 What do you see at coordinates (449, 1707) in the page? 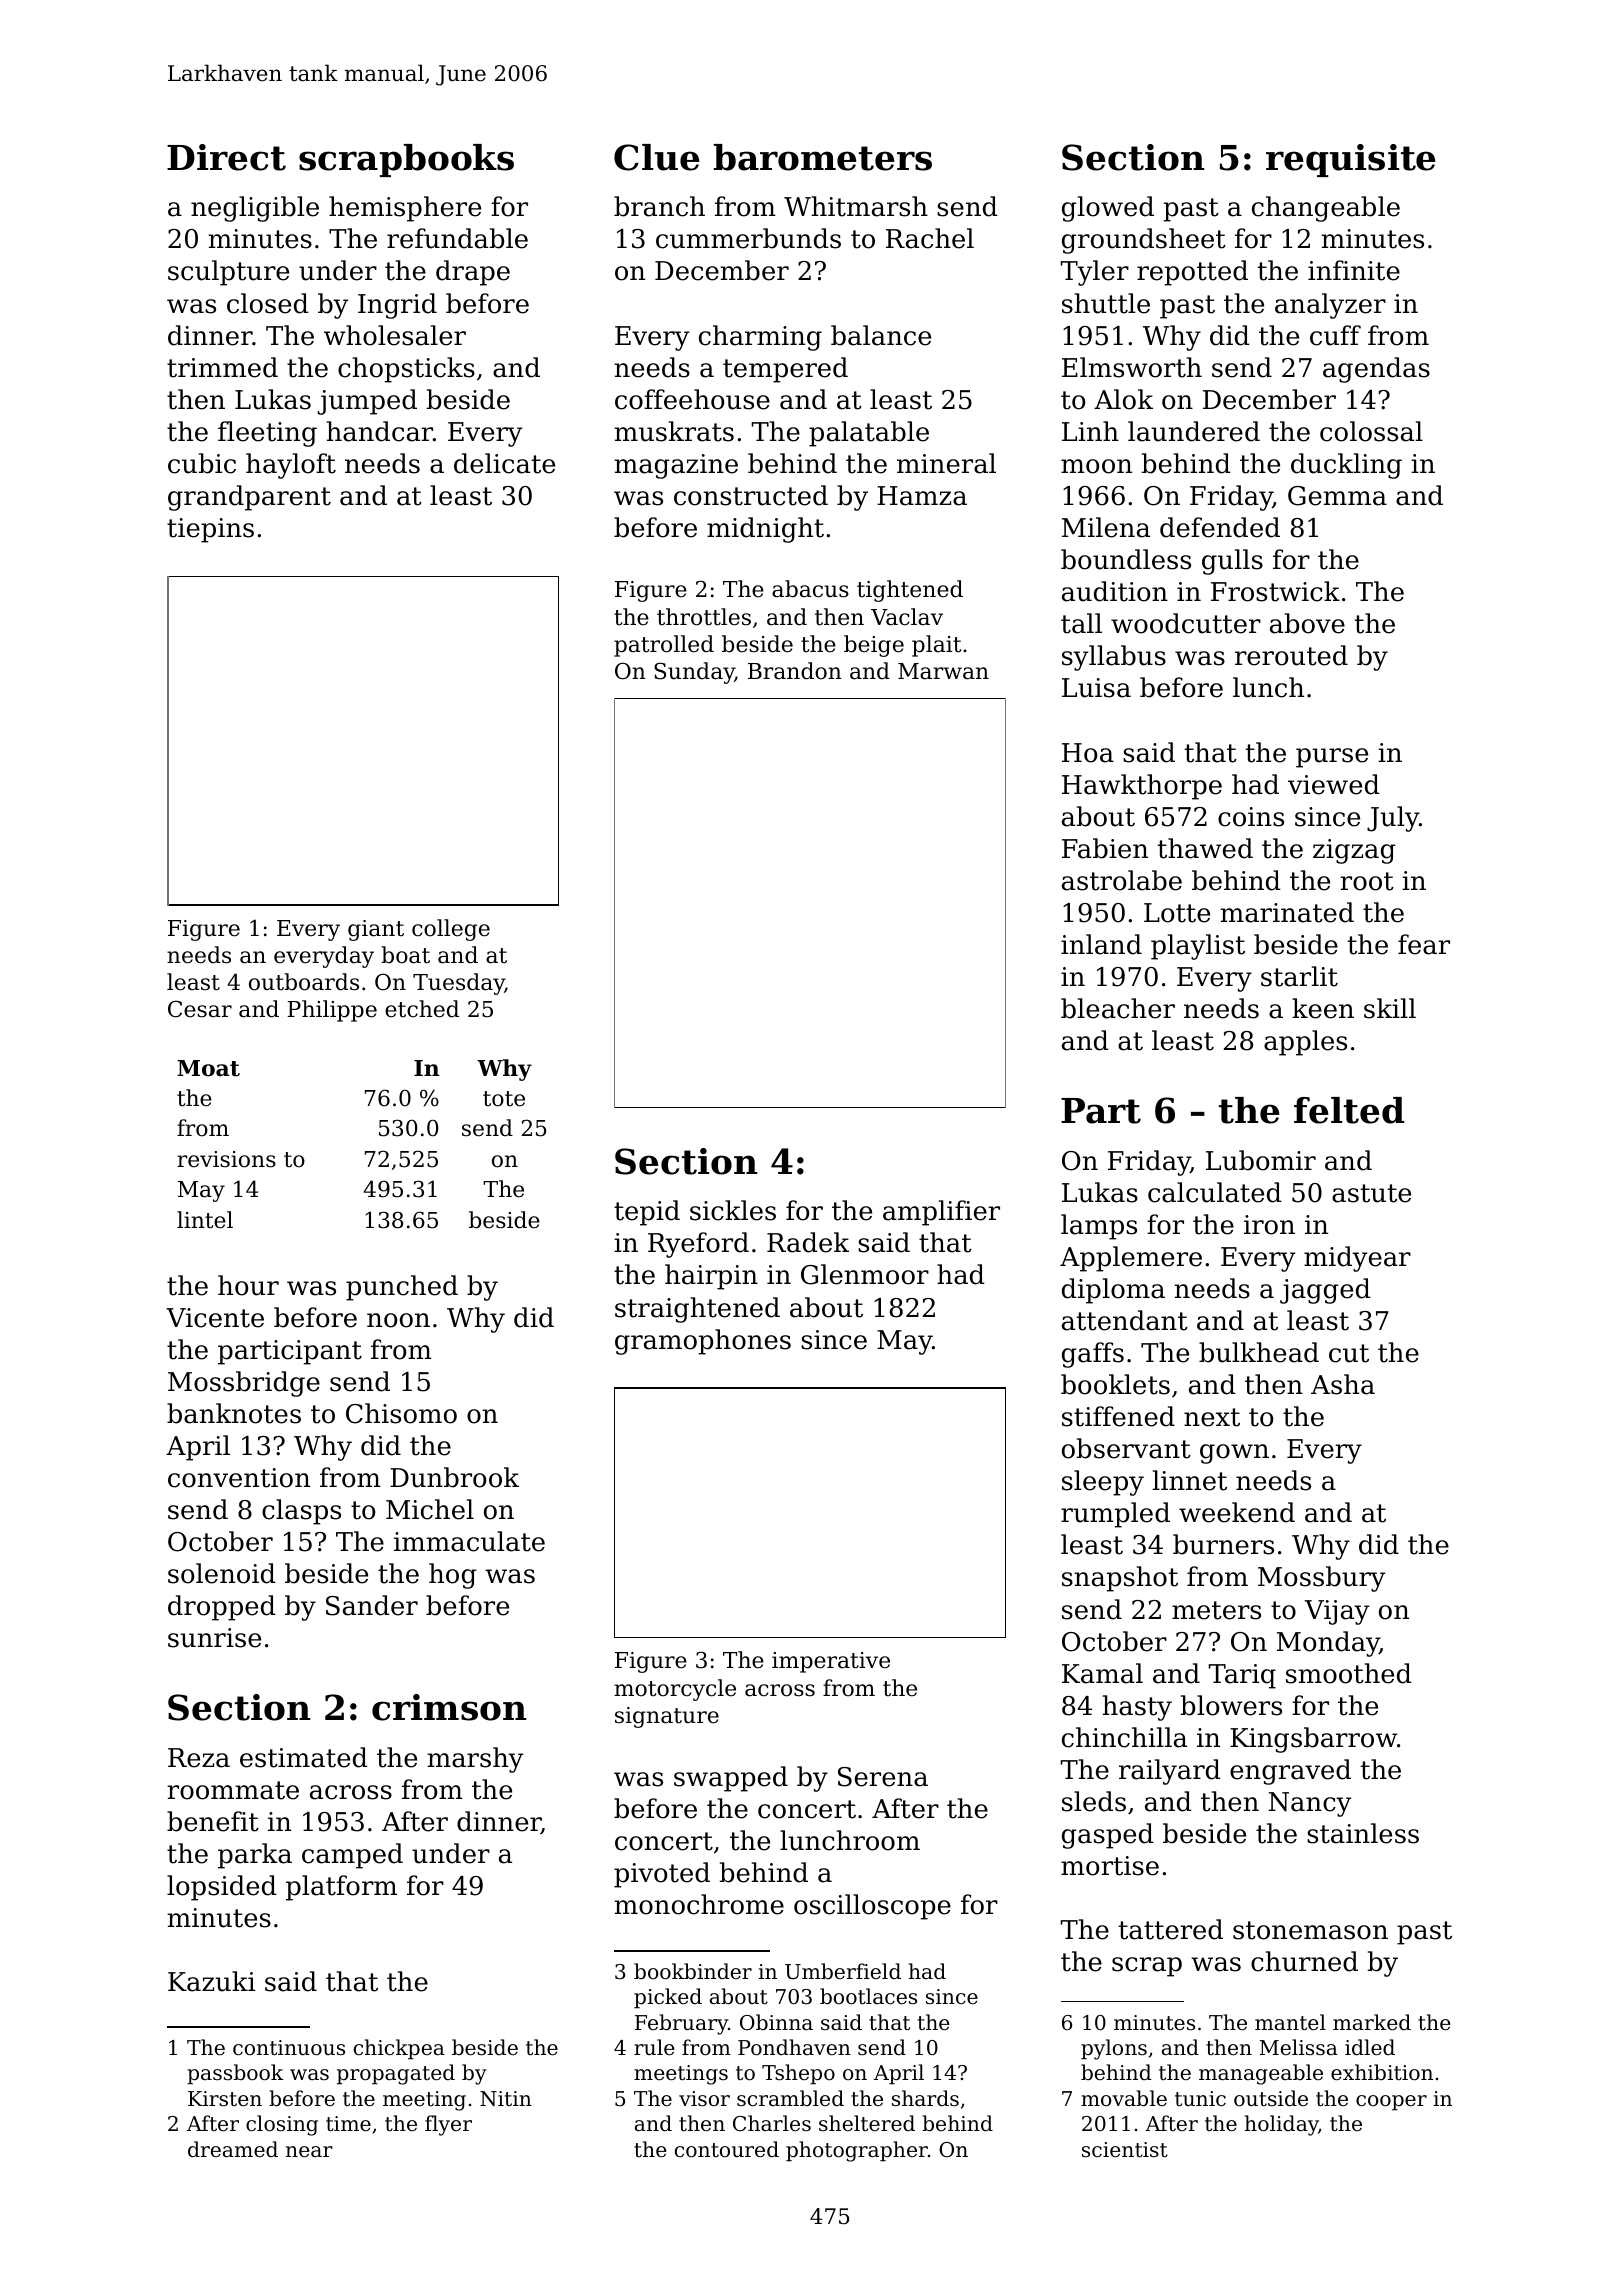
I see `crimson` at bounding box center [449, 1707].
